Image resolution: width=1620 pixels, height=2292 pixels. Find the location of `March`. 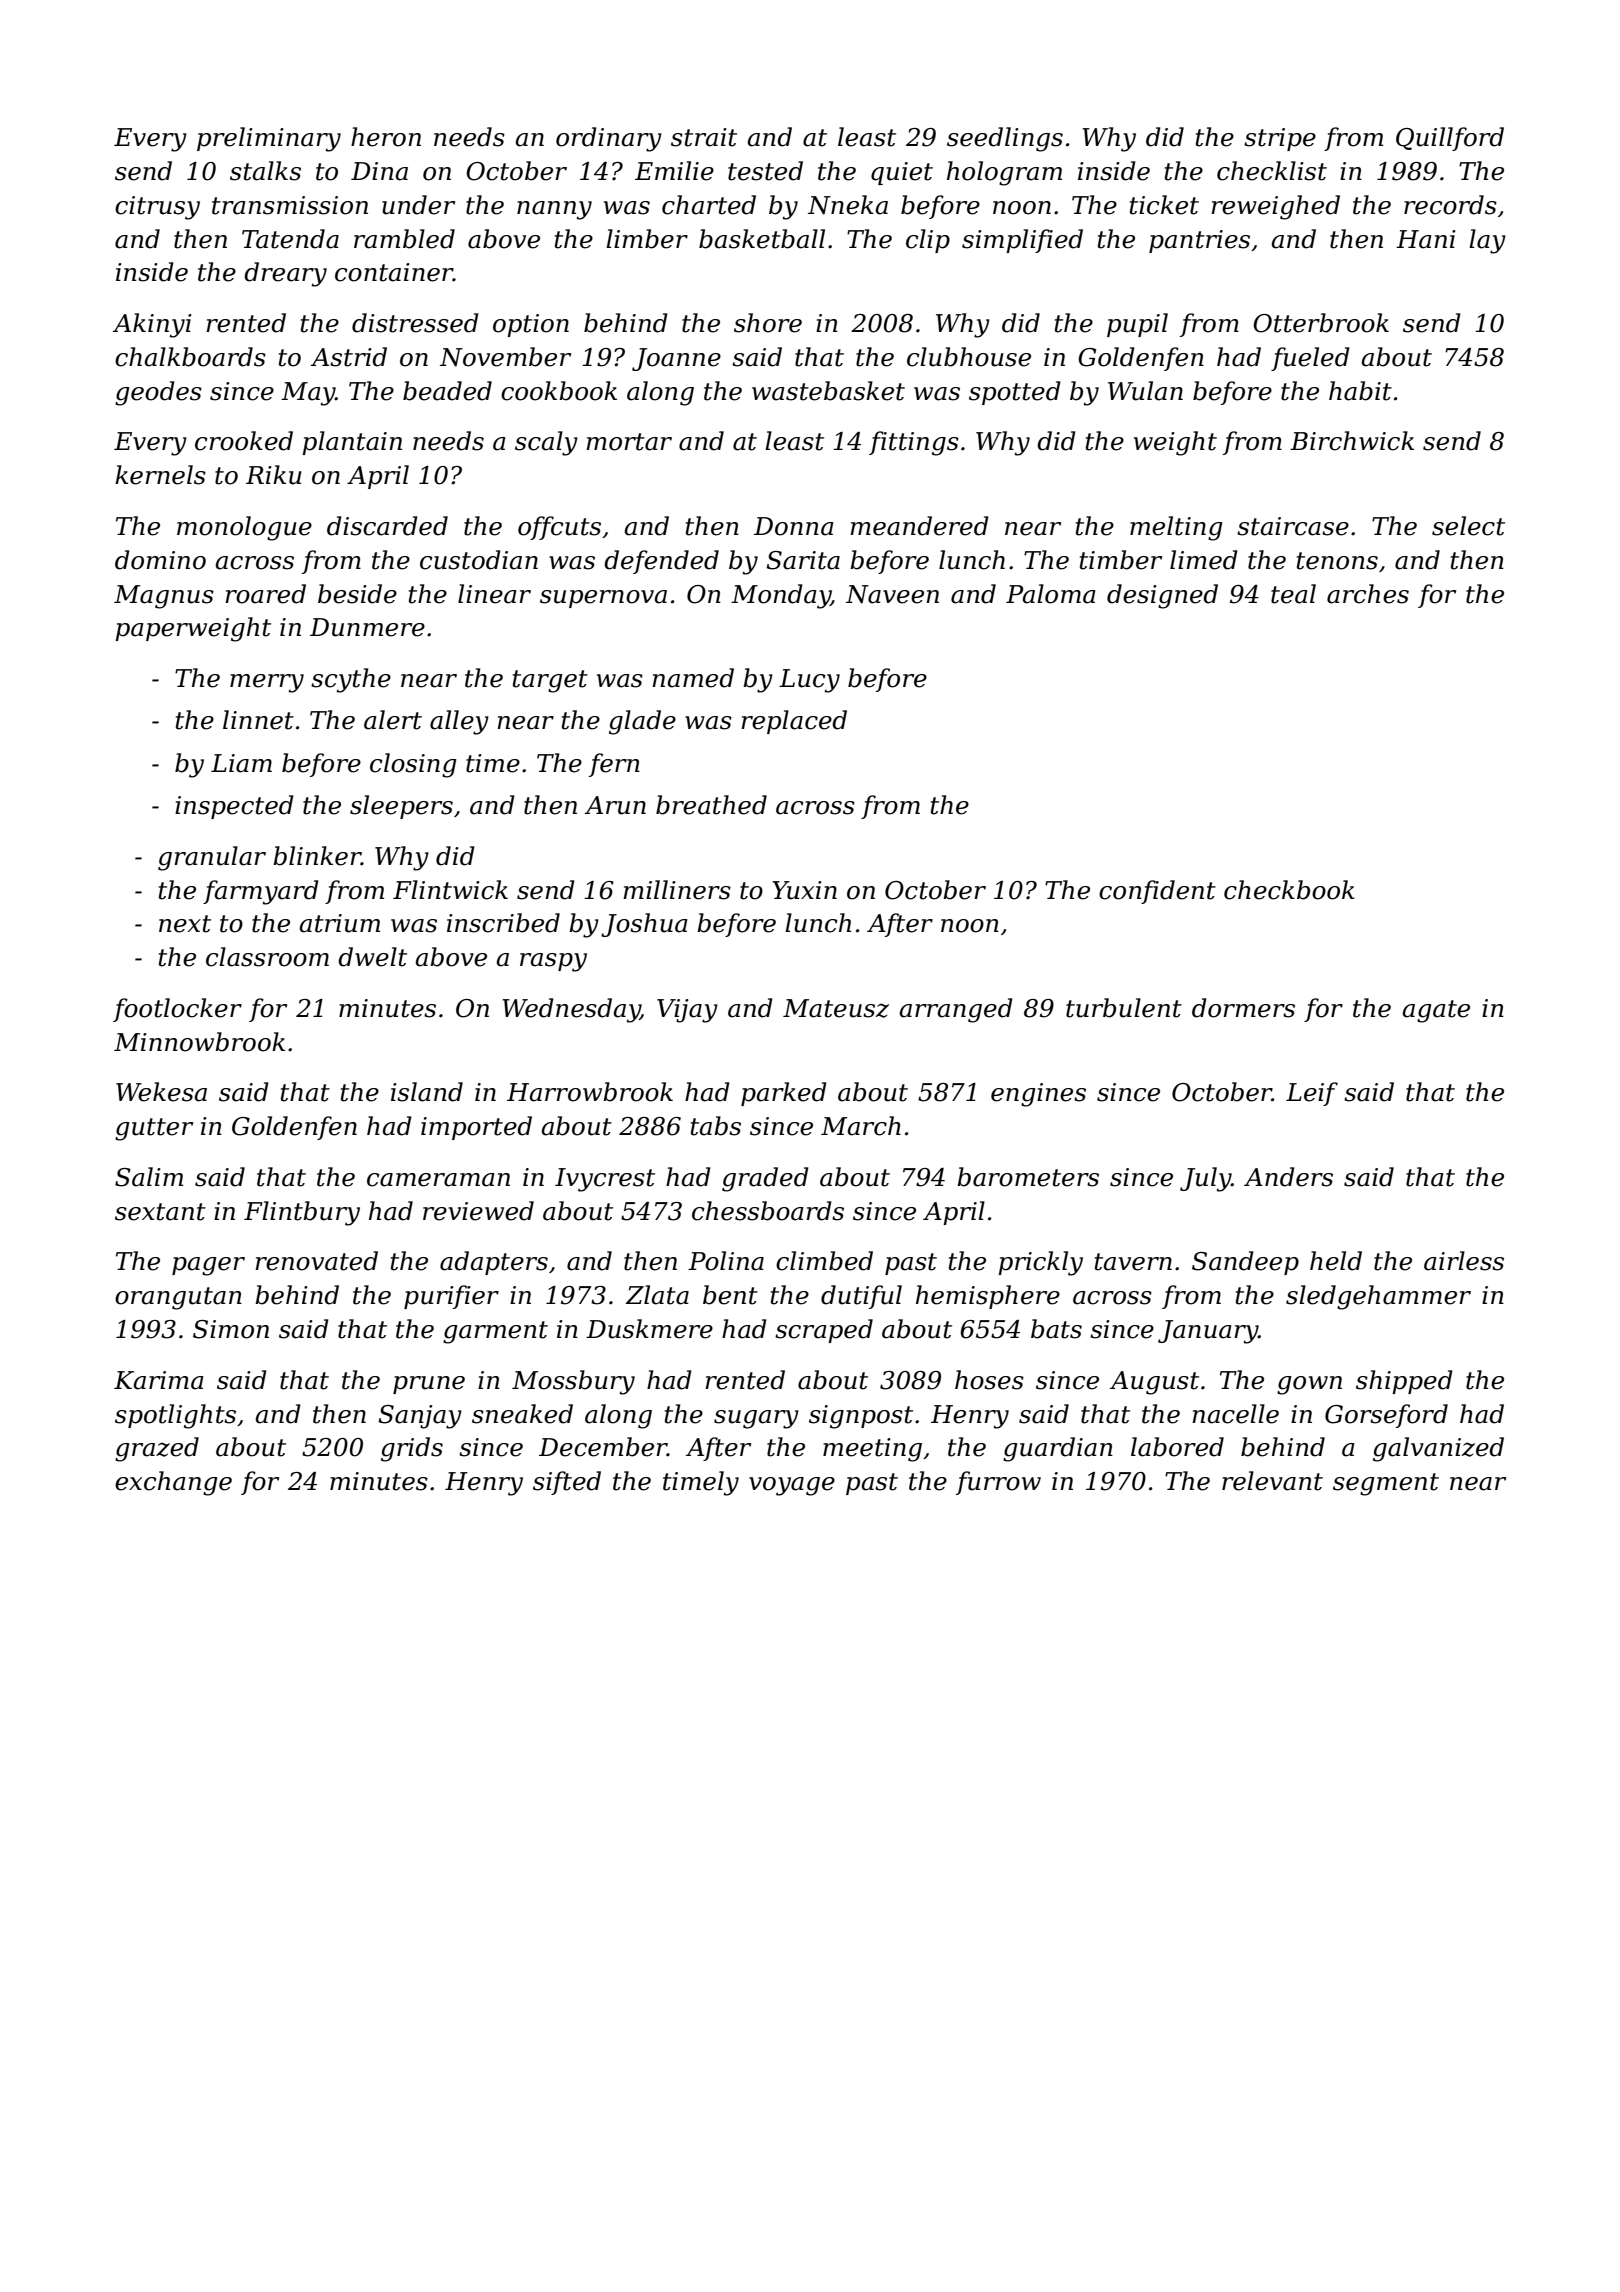

March is located at coordinates (861, 1126).
